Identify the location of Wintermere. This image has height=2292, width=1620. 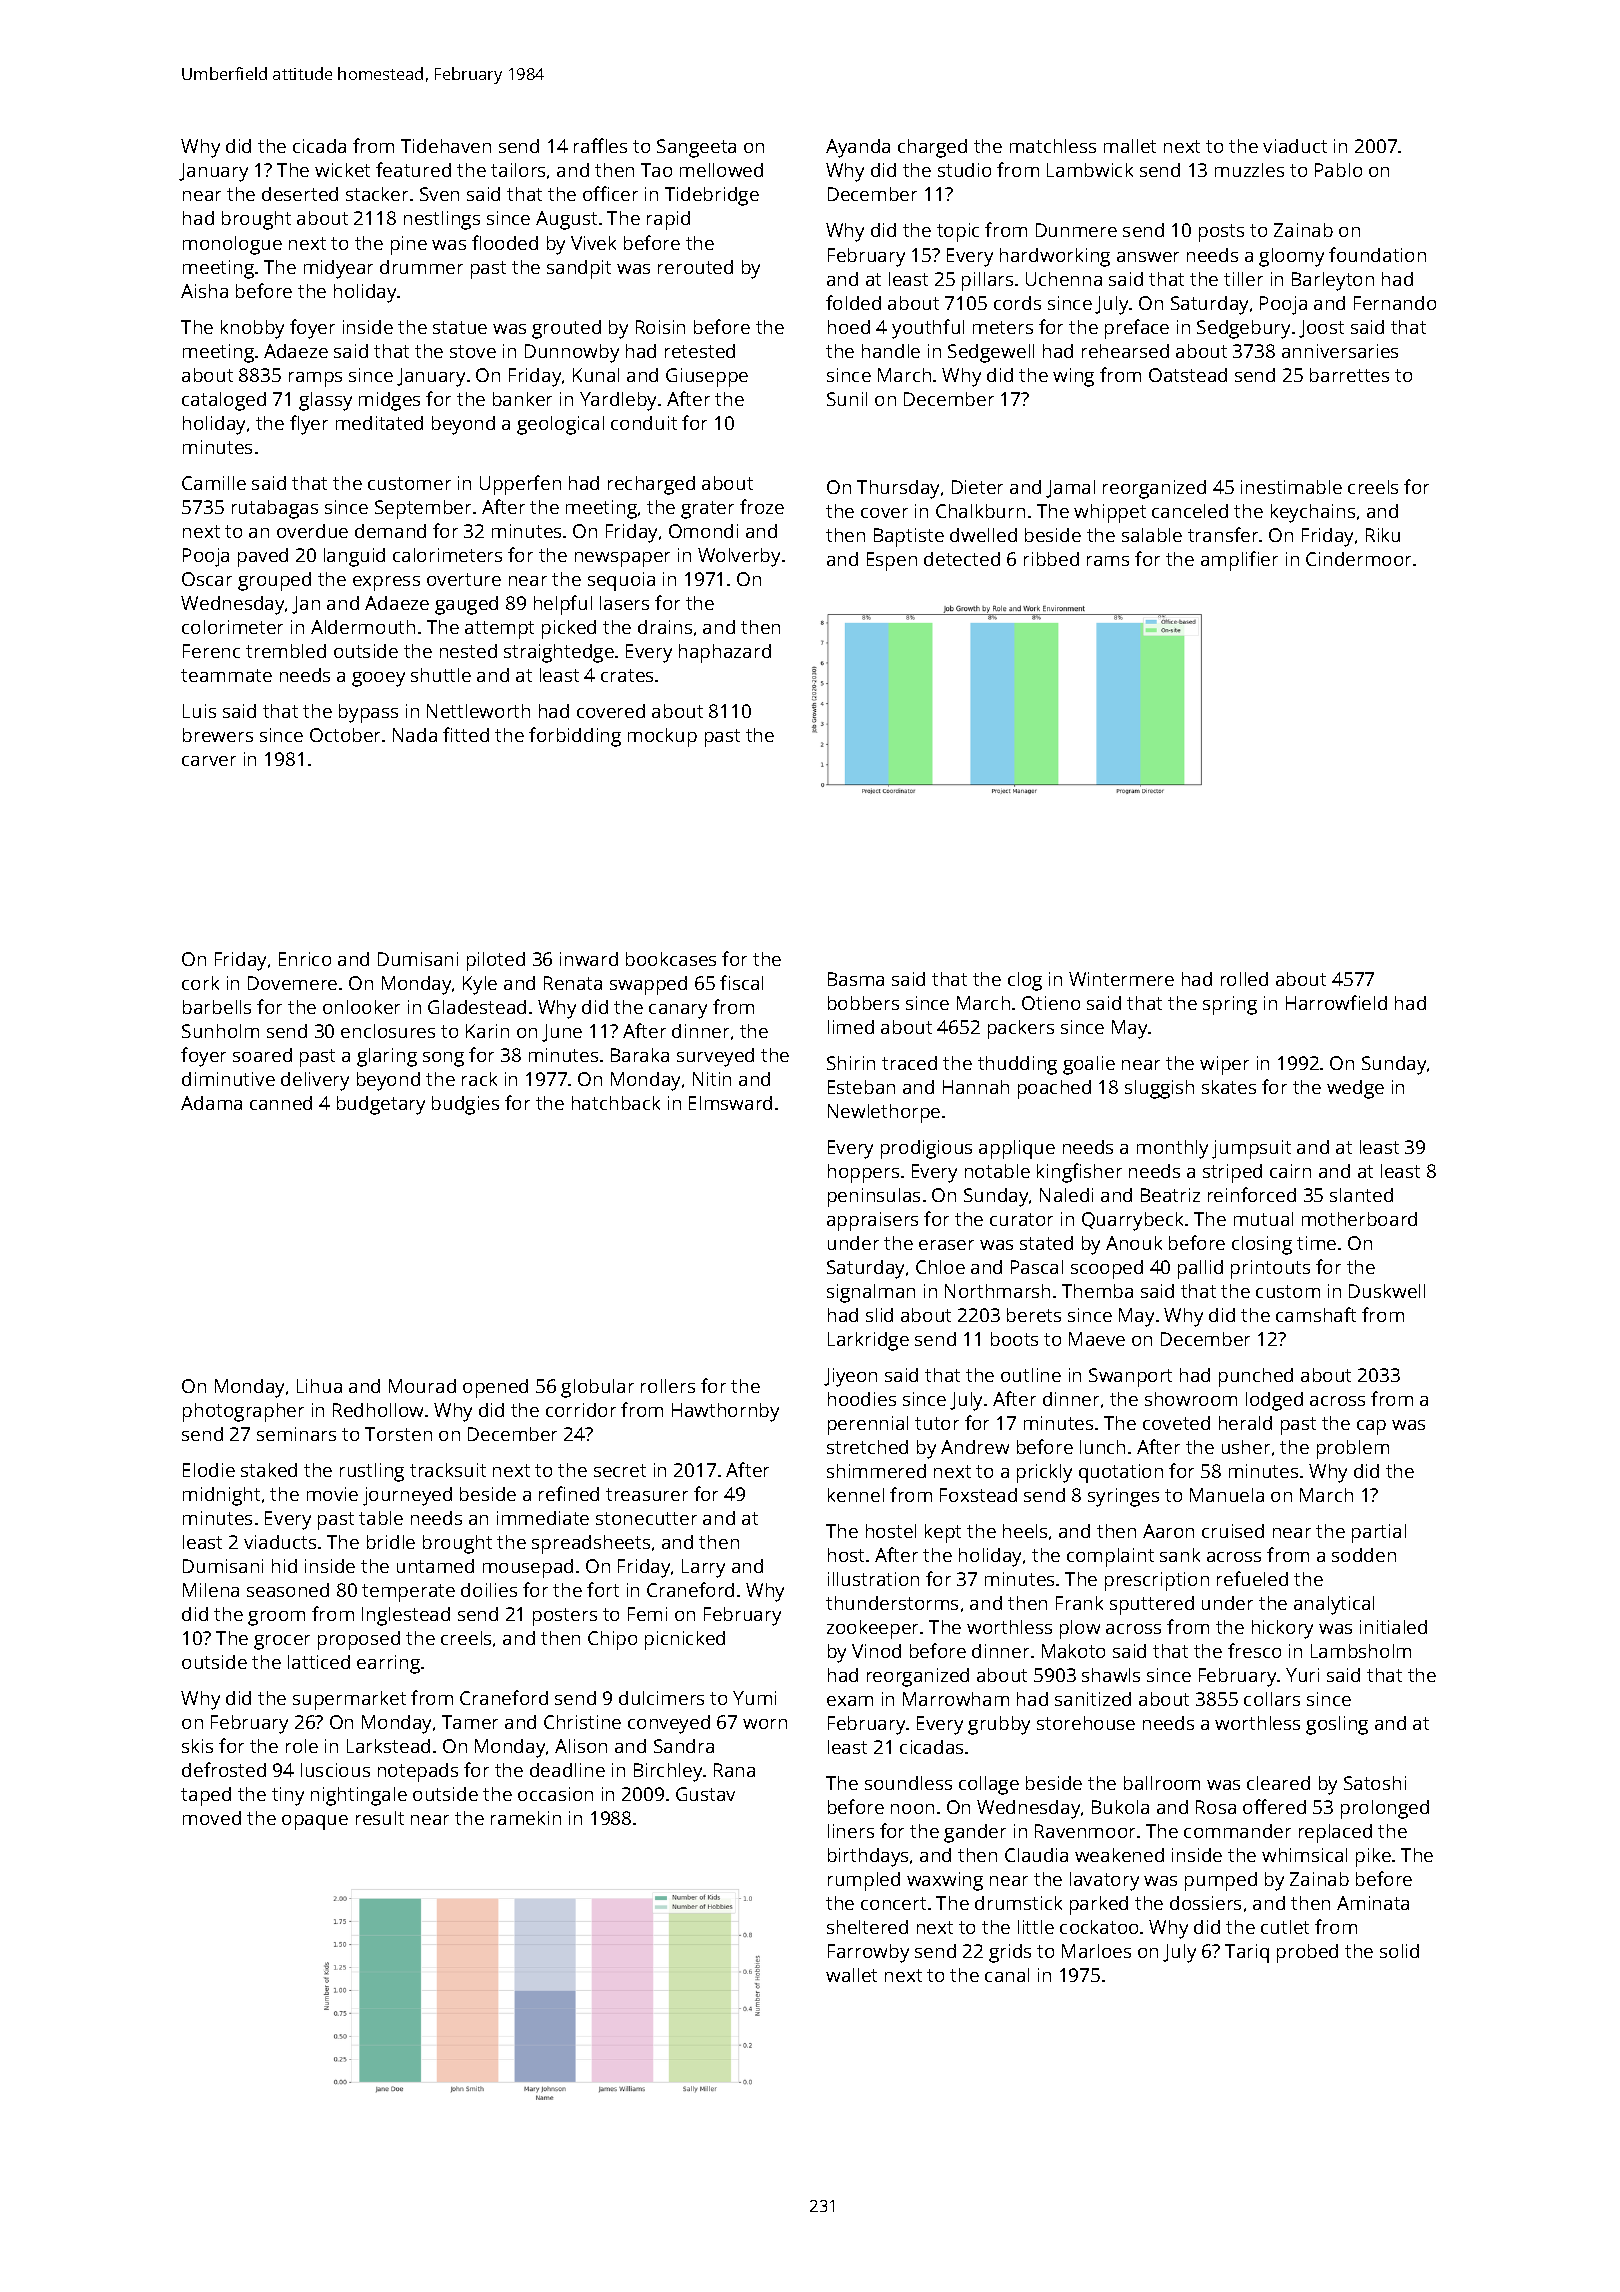
(1121, 979).
